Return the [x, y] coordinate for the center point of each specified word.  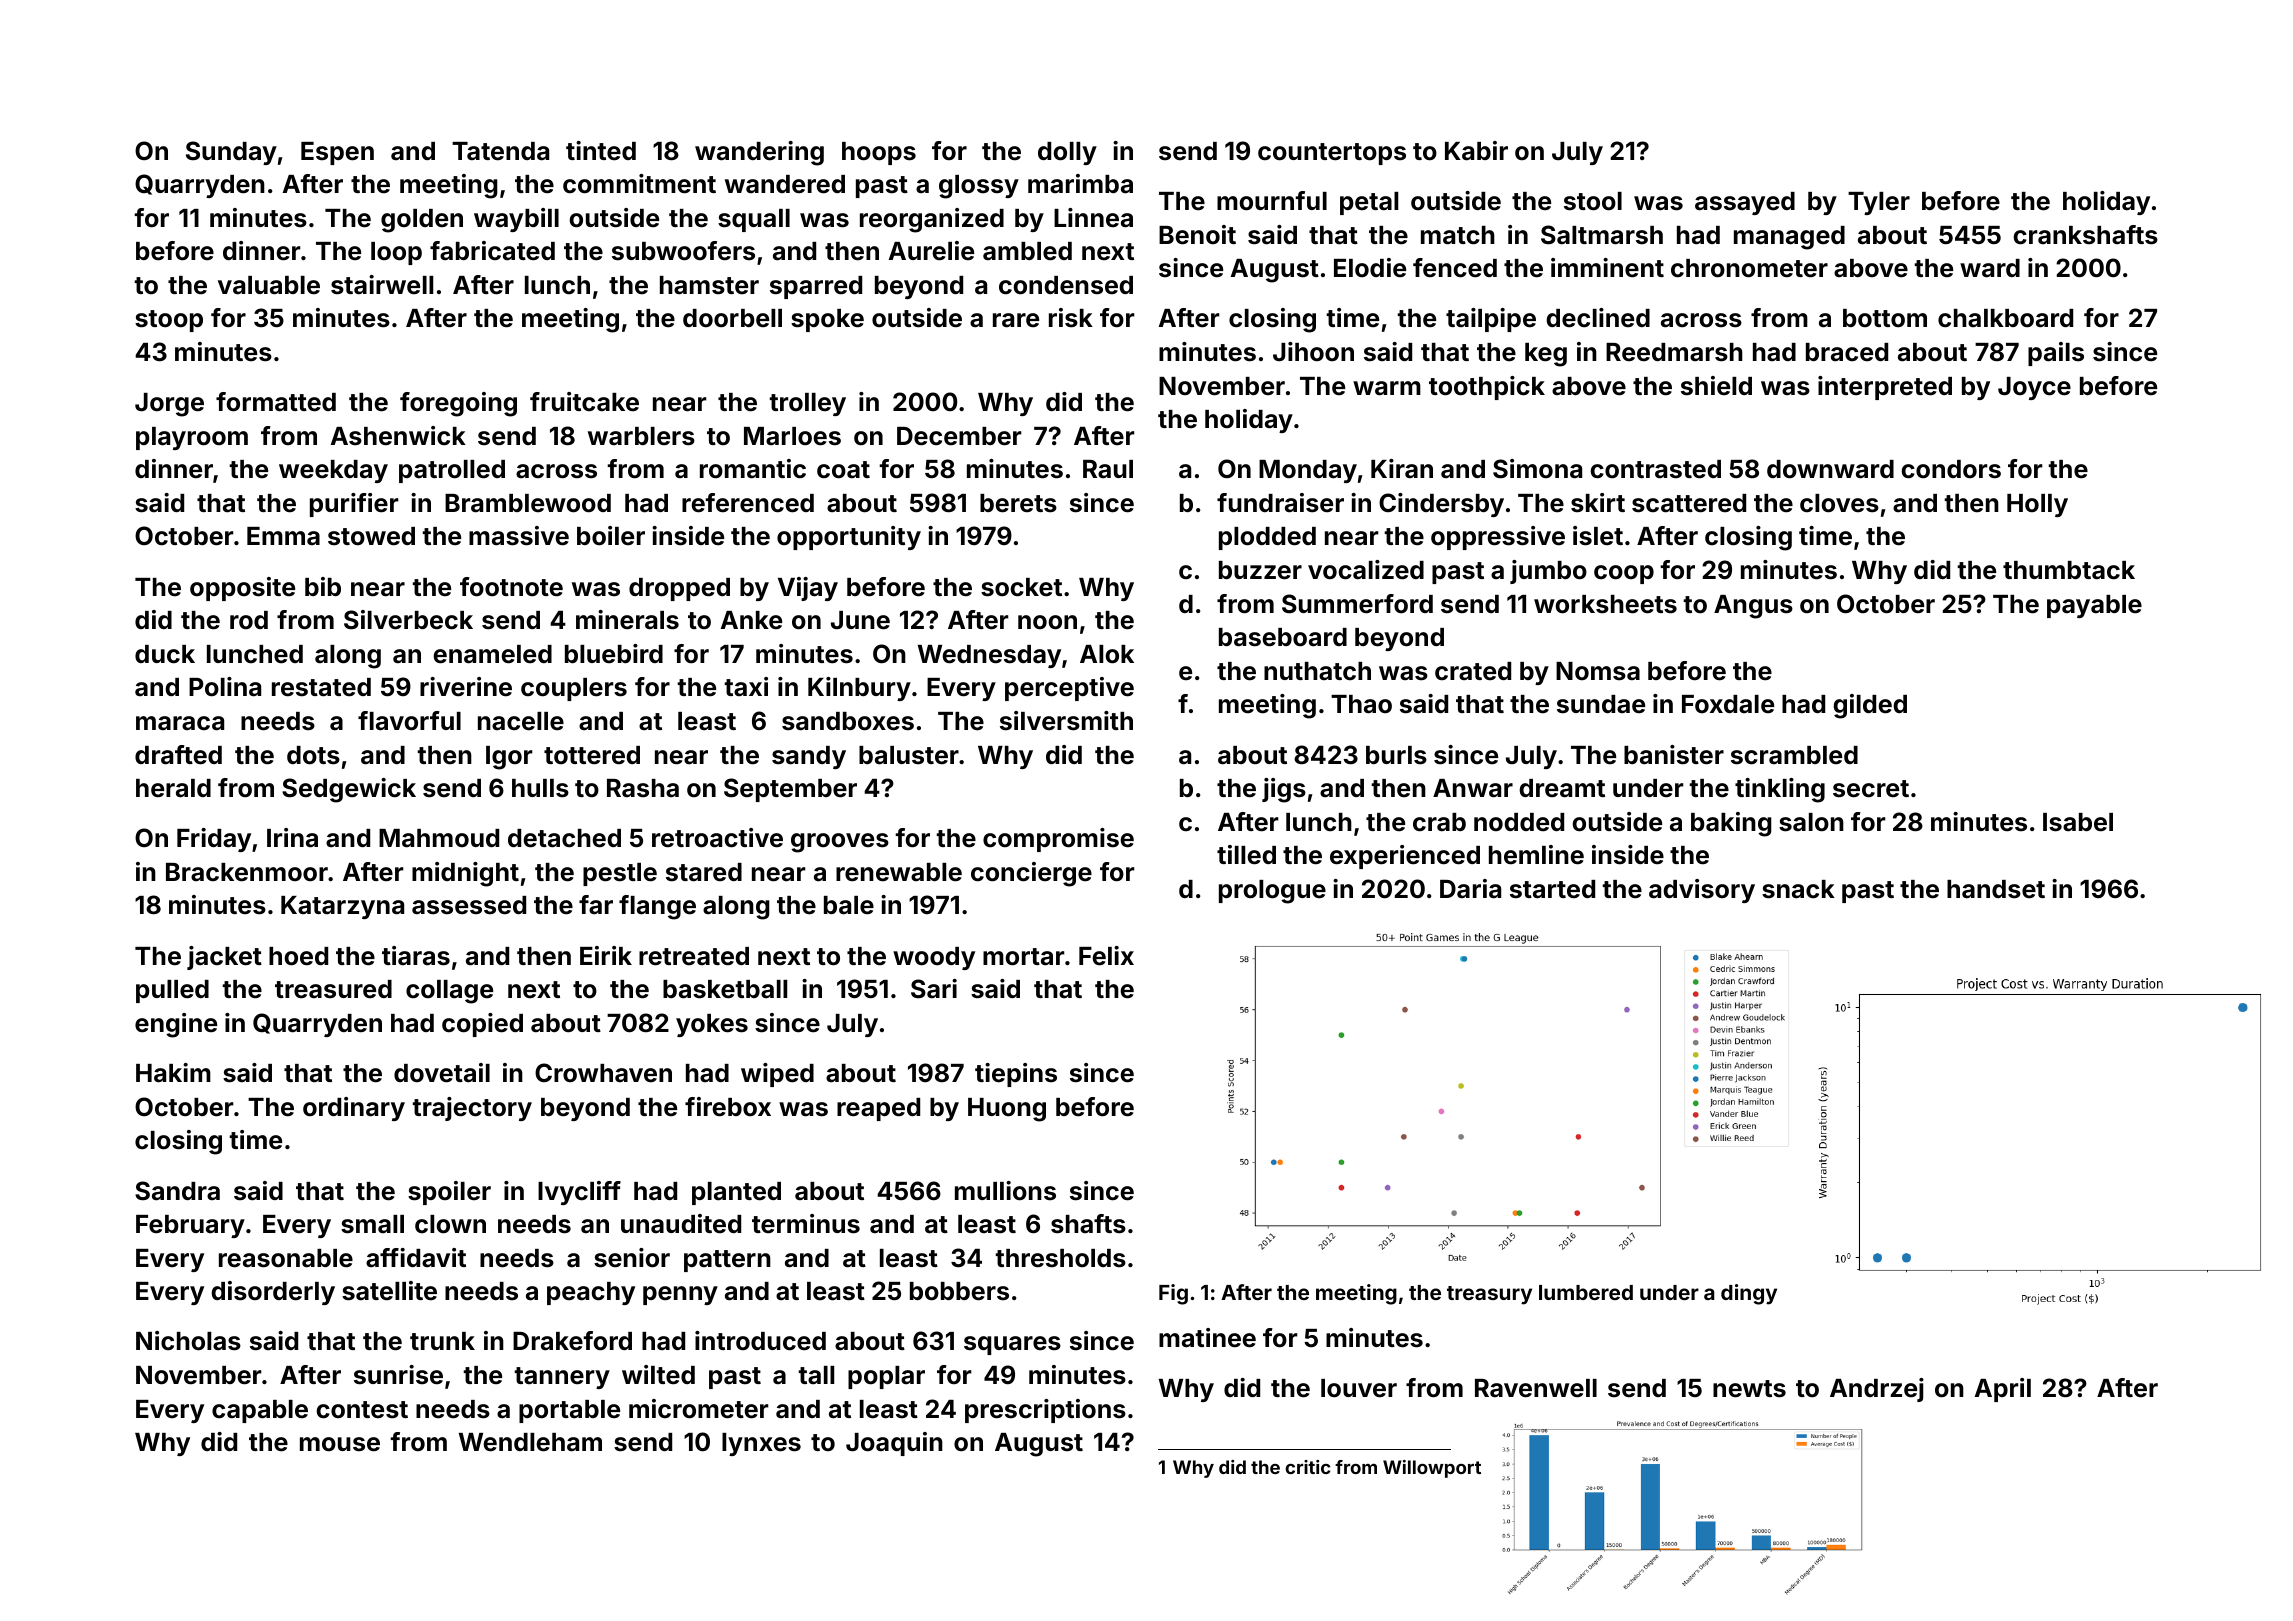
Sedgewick [349, 790]
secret [1871, 789]
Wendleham [530, 1442]
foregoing [458, 404]
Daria [1470, 889]
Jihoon [1313, 352]
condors [1951, 469]
